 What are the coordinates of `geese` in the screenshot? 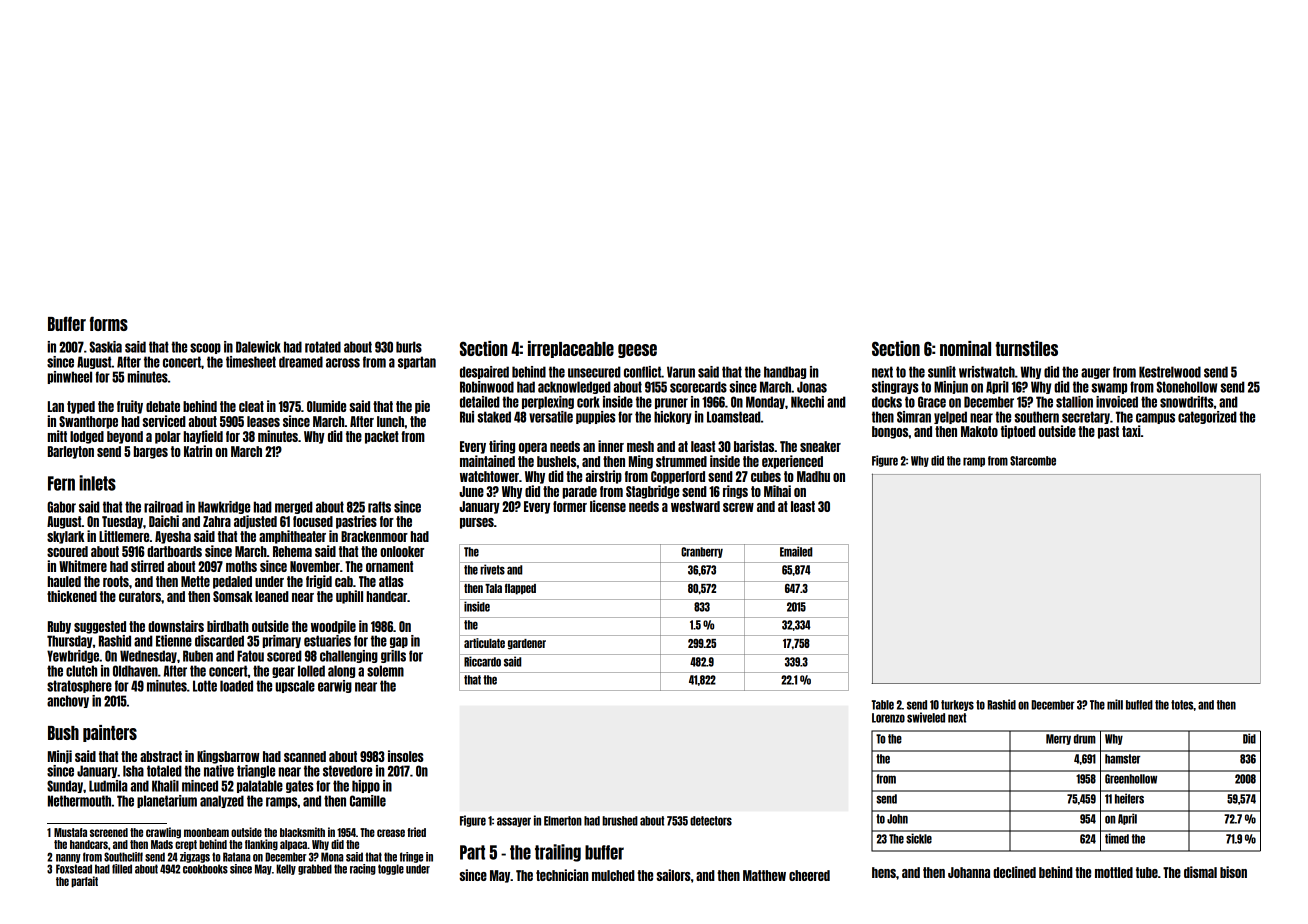 It's located at (637, 351).
